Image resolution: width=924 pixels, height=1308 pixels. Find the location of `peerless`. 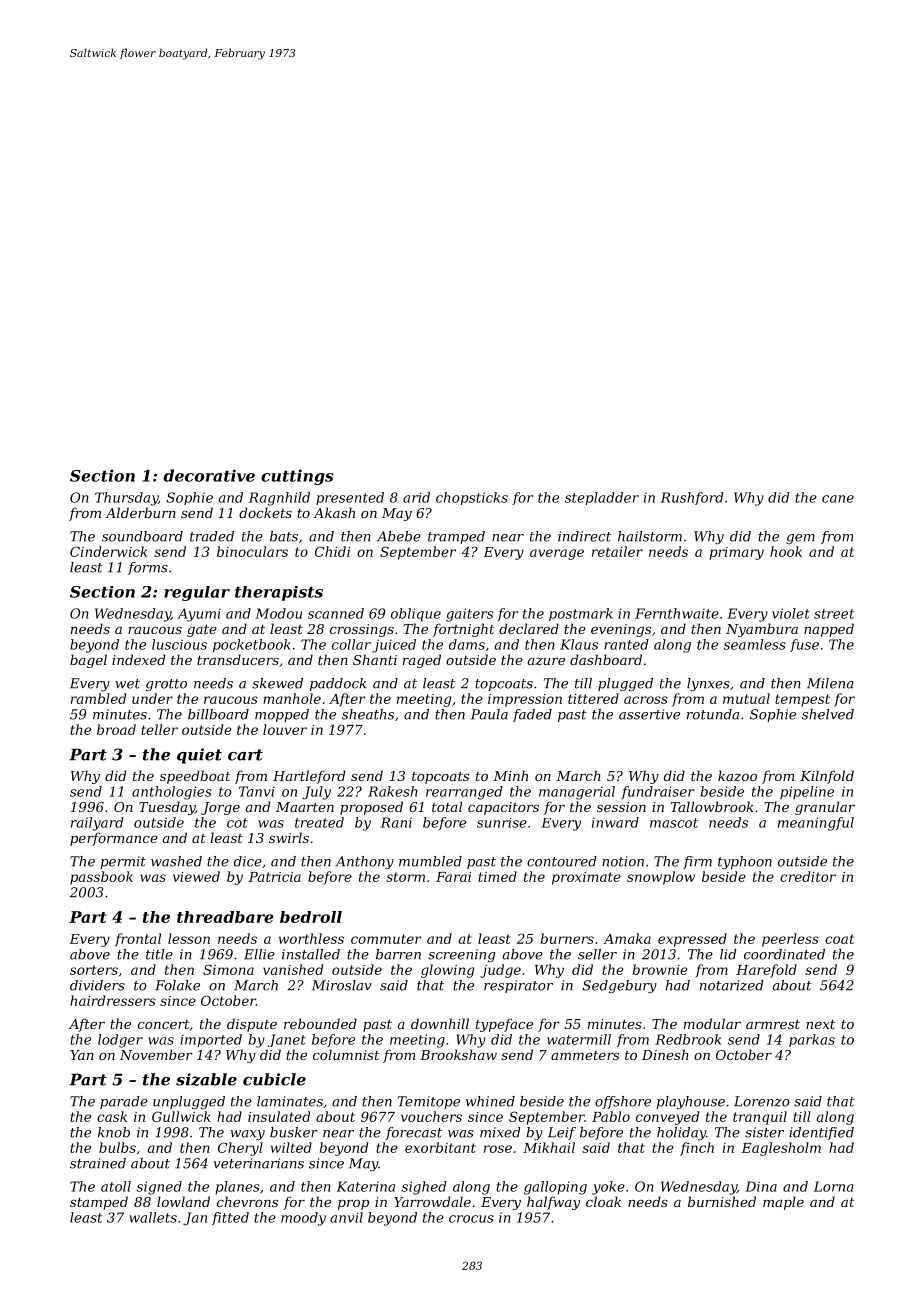

peerless is located at coordinates (790, 940).
